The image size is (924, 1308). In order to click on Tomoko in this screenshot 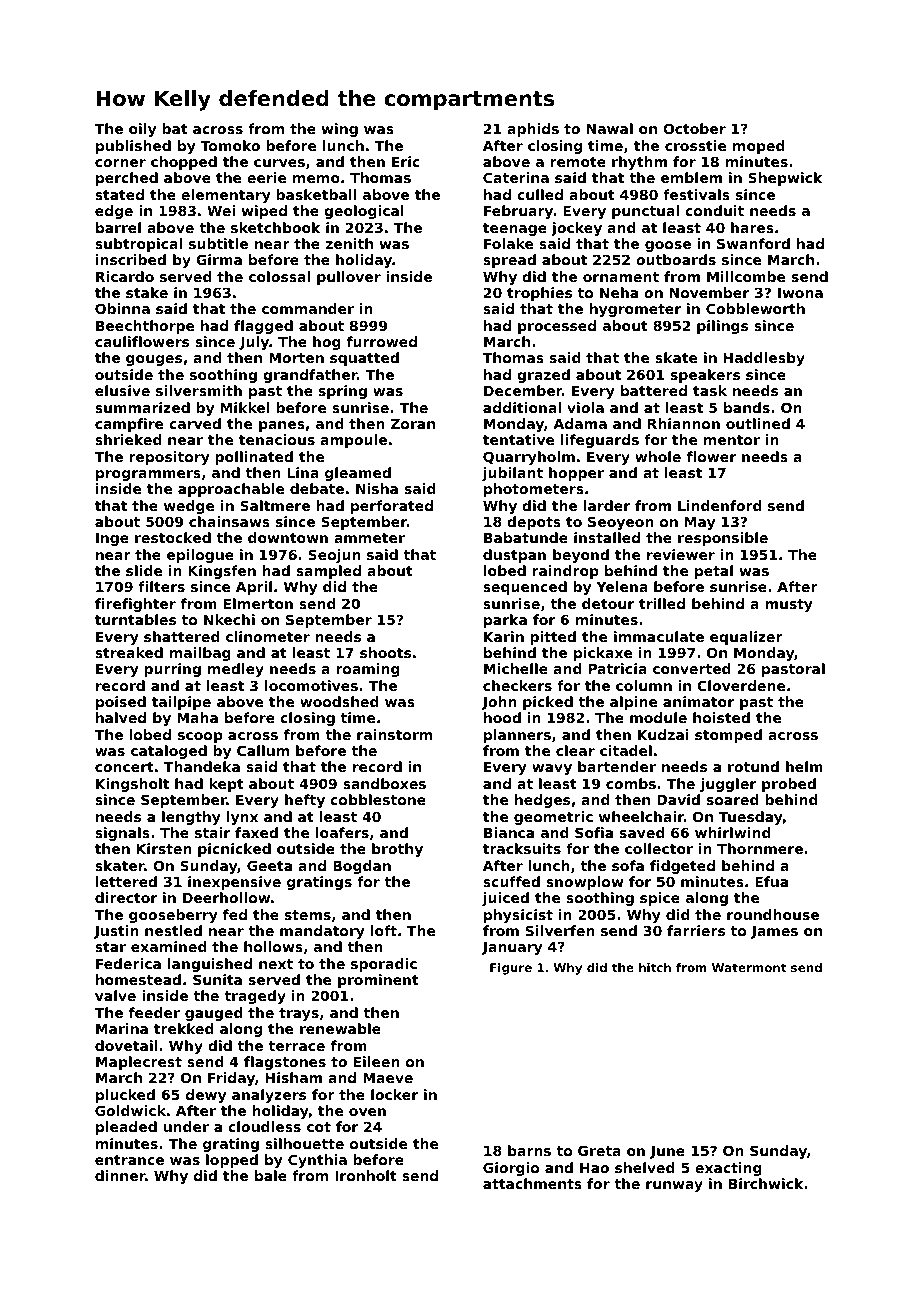, I will do `click(230, 145)`.
